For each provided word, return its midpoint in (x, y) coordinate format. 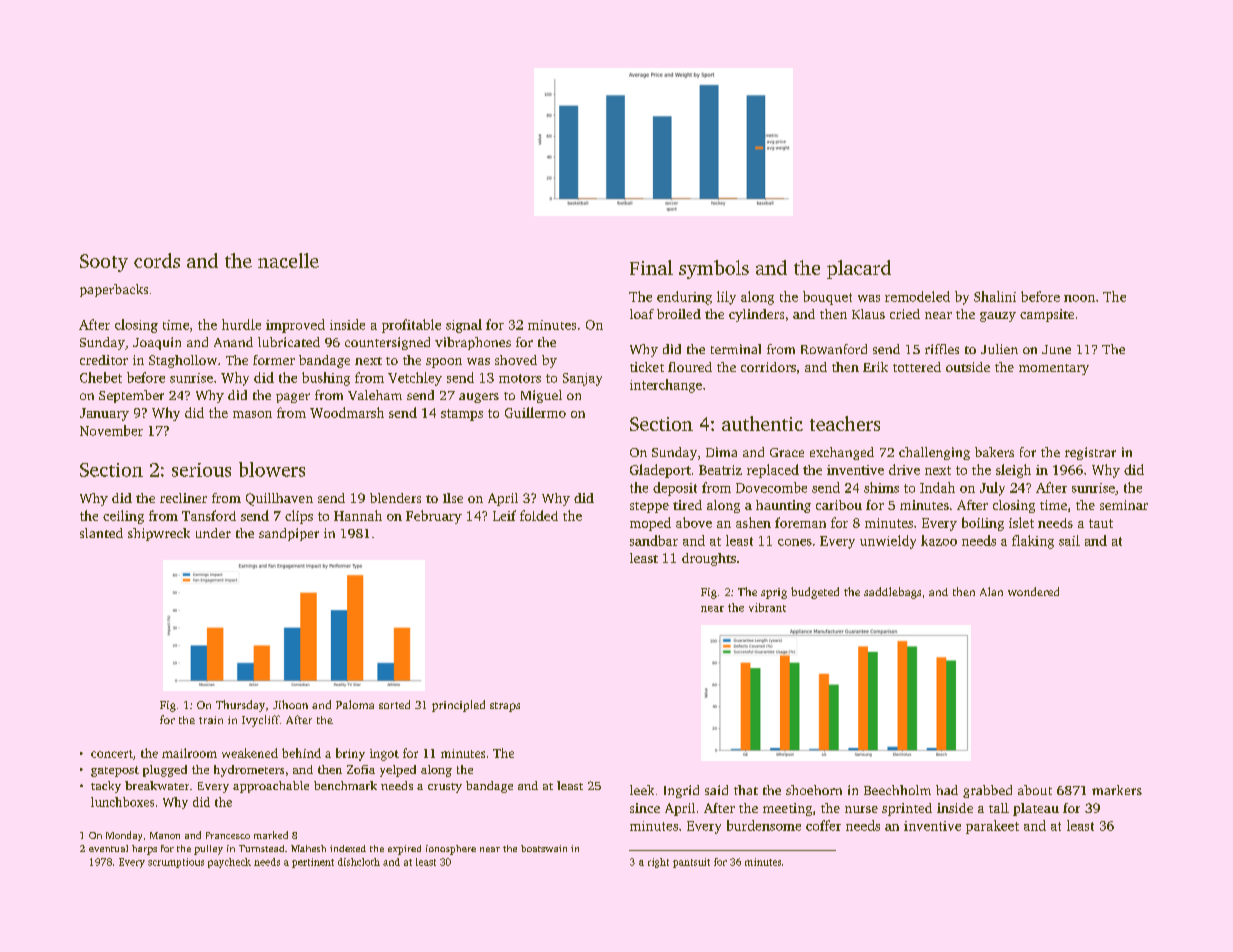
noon (1079, 298)
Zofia (361, 769)
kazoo (939, 540)
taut (1101, 523)
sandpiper (289, 534)
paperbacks (114, 290)
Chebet (101, 377)
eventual (108, 848)
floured (690, 367)
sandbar (654, 540)
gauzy (998, 317)
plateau (1036, 809)
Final (651, 267)
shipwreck (159, 534)
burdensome (764, 825)
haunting (783, 506)
